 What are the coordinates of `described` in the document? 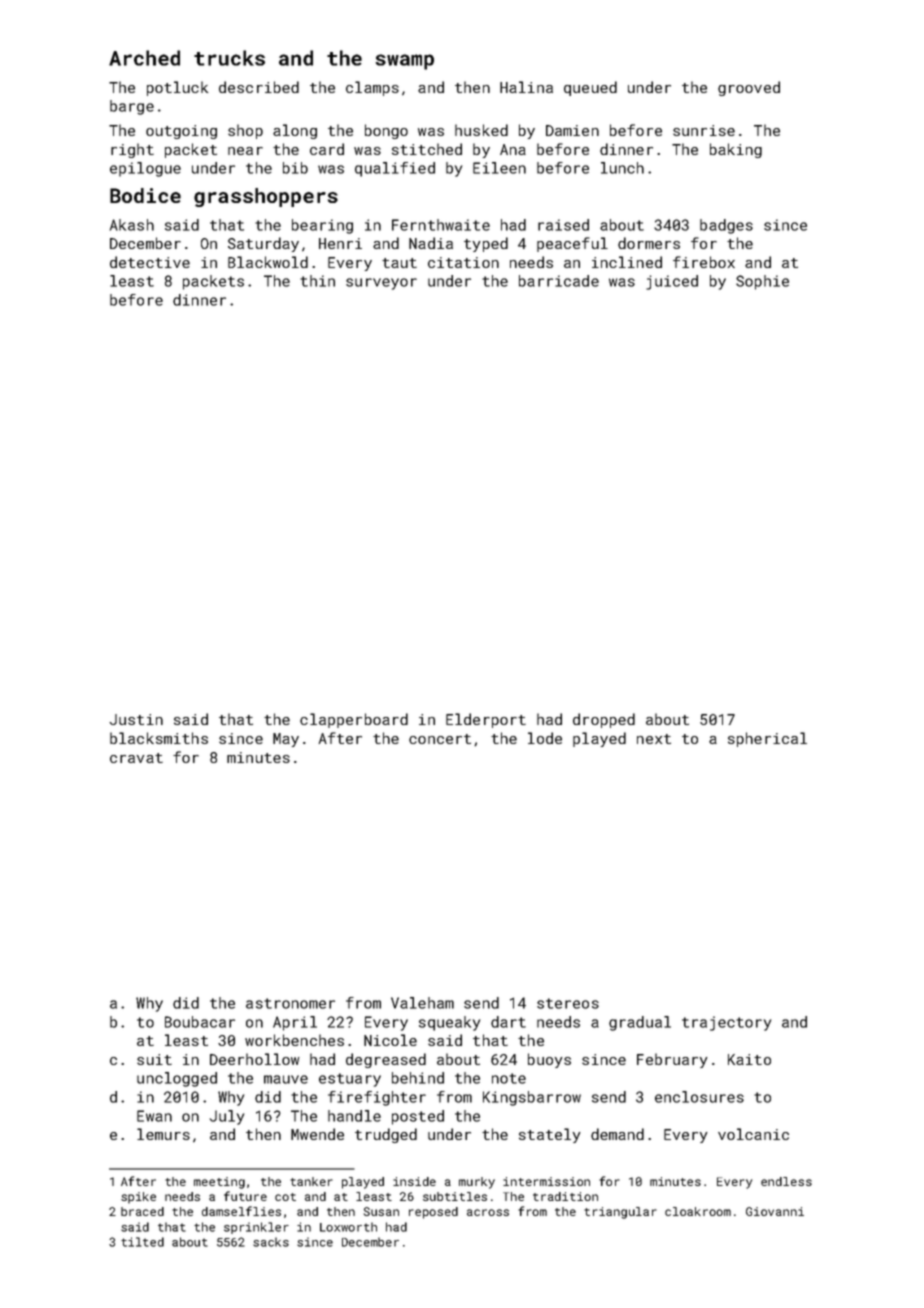 It's located at (259, 87).
